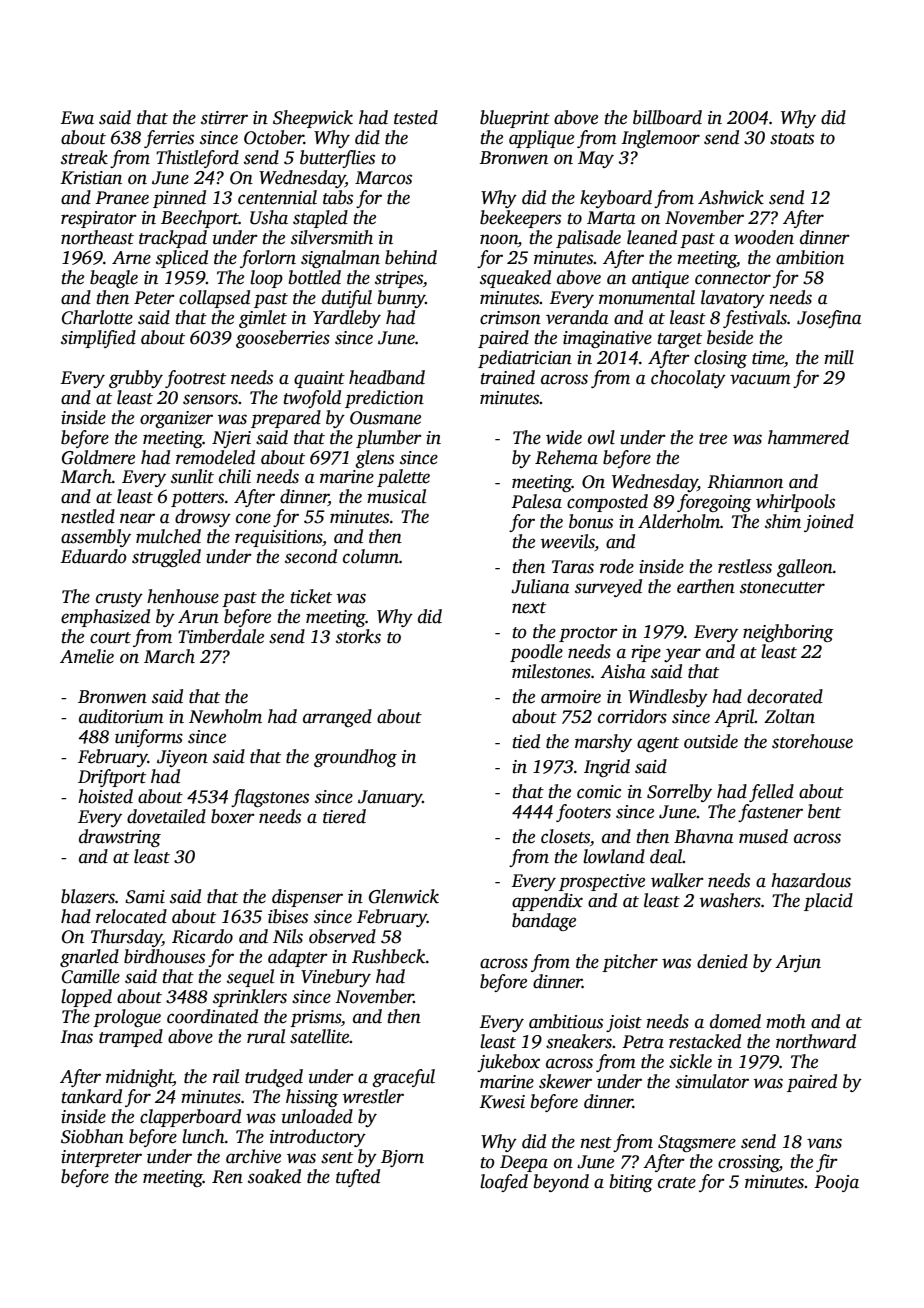 The height and width of the screenshot is (1308, 924). I want to click on skewer, so click(565, 1081).
